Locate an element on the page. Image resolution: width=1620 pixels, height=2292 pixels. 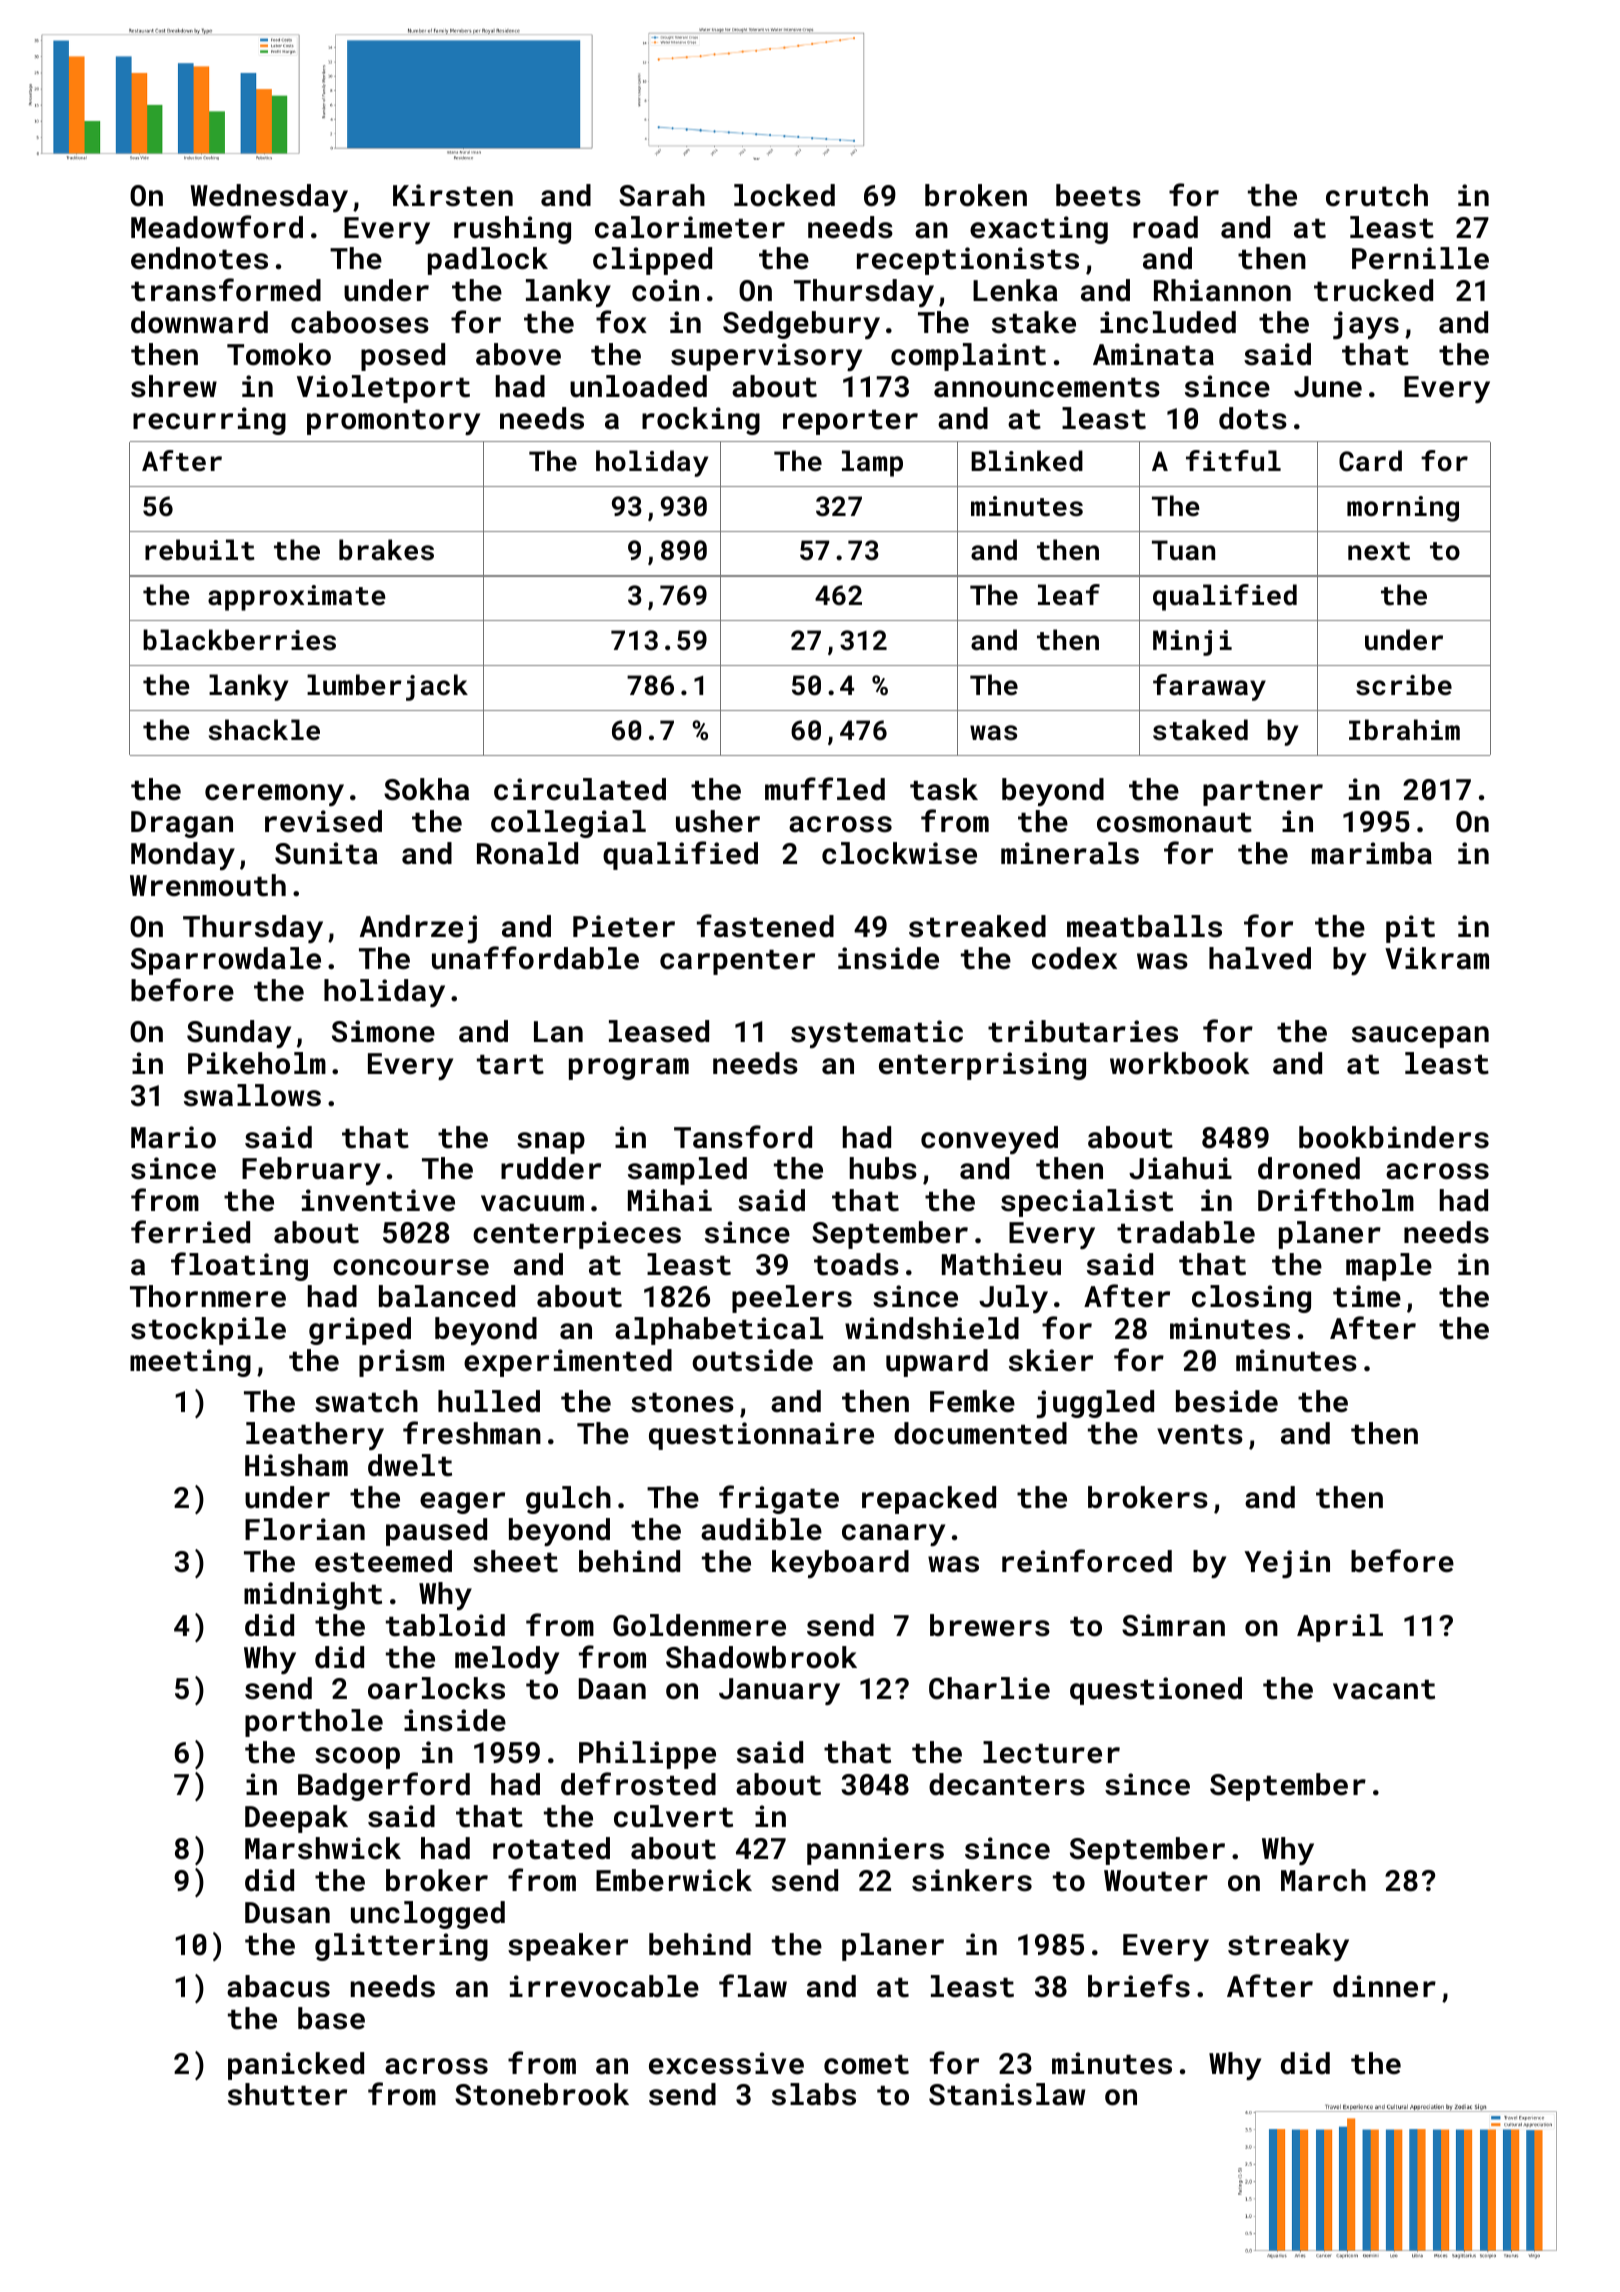
Ibrahim is located at coordinates (1404, 729).
